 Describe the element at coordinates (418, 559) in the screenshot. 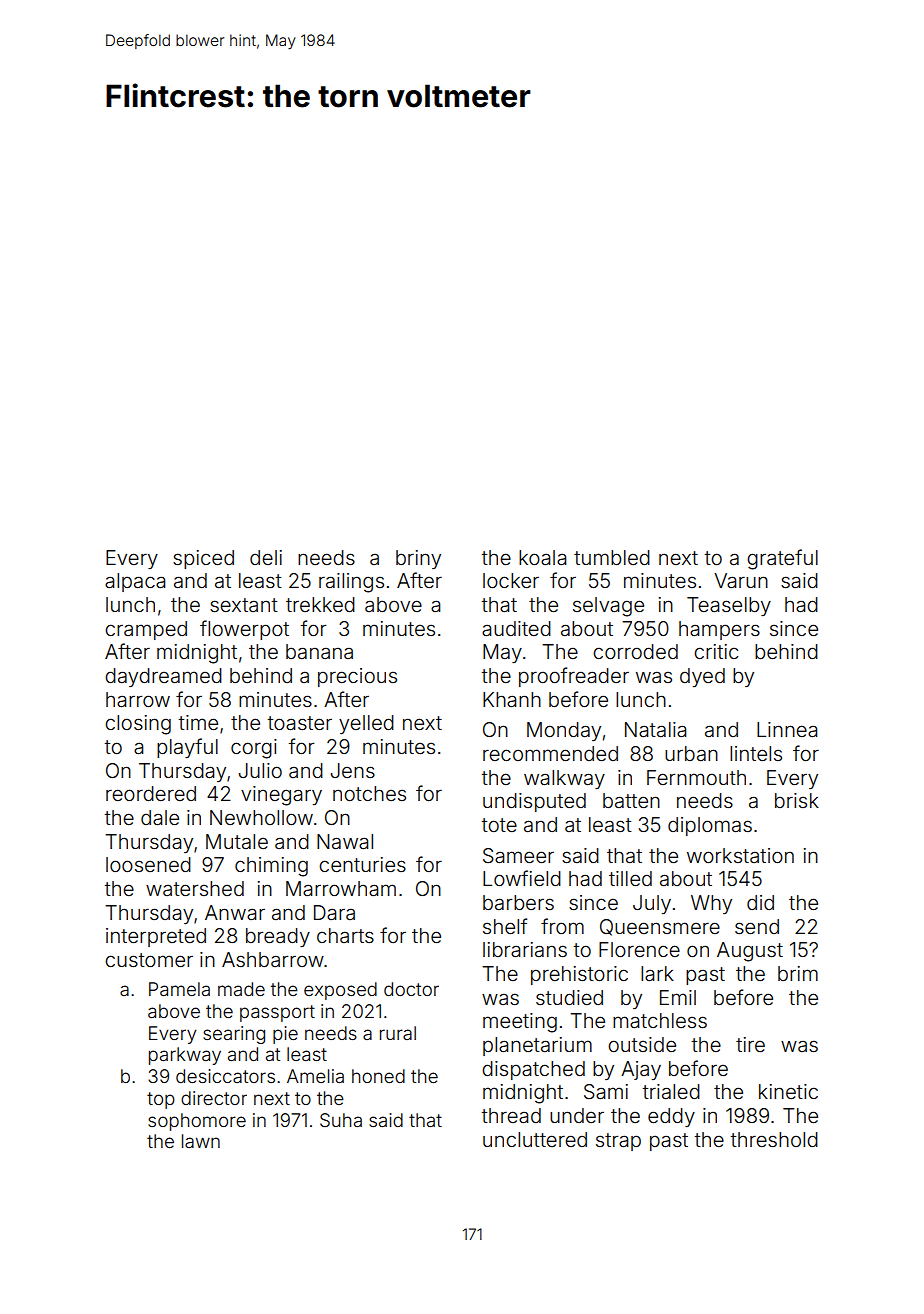

I see `briny` at that location.
